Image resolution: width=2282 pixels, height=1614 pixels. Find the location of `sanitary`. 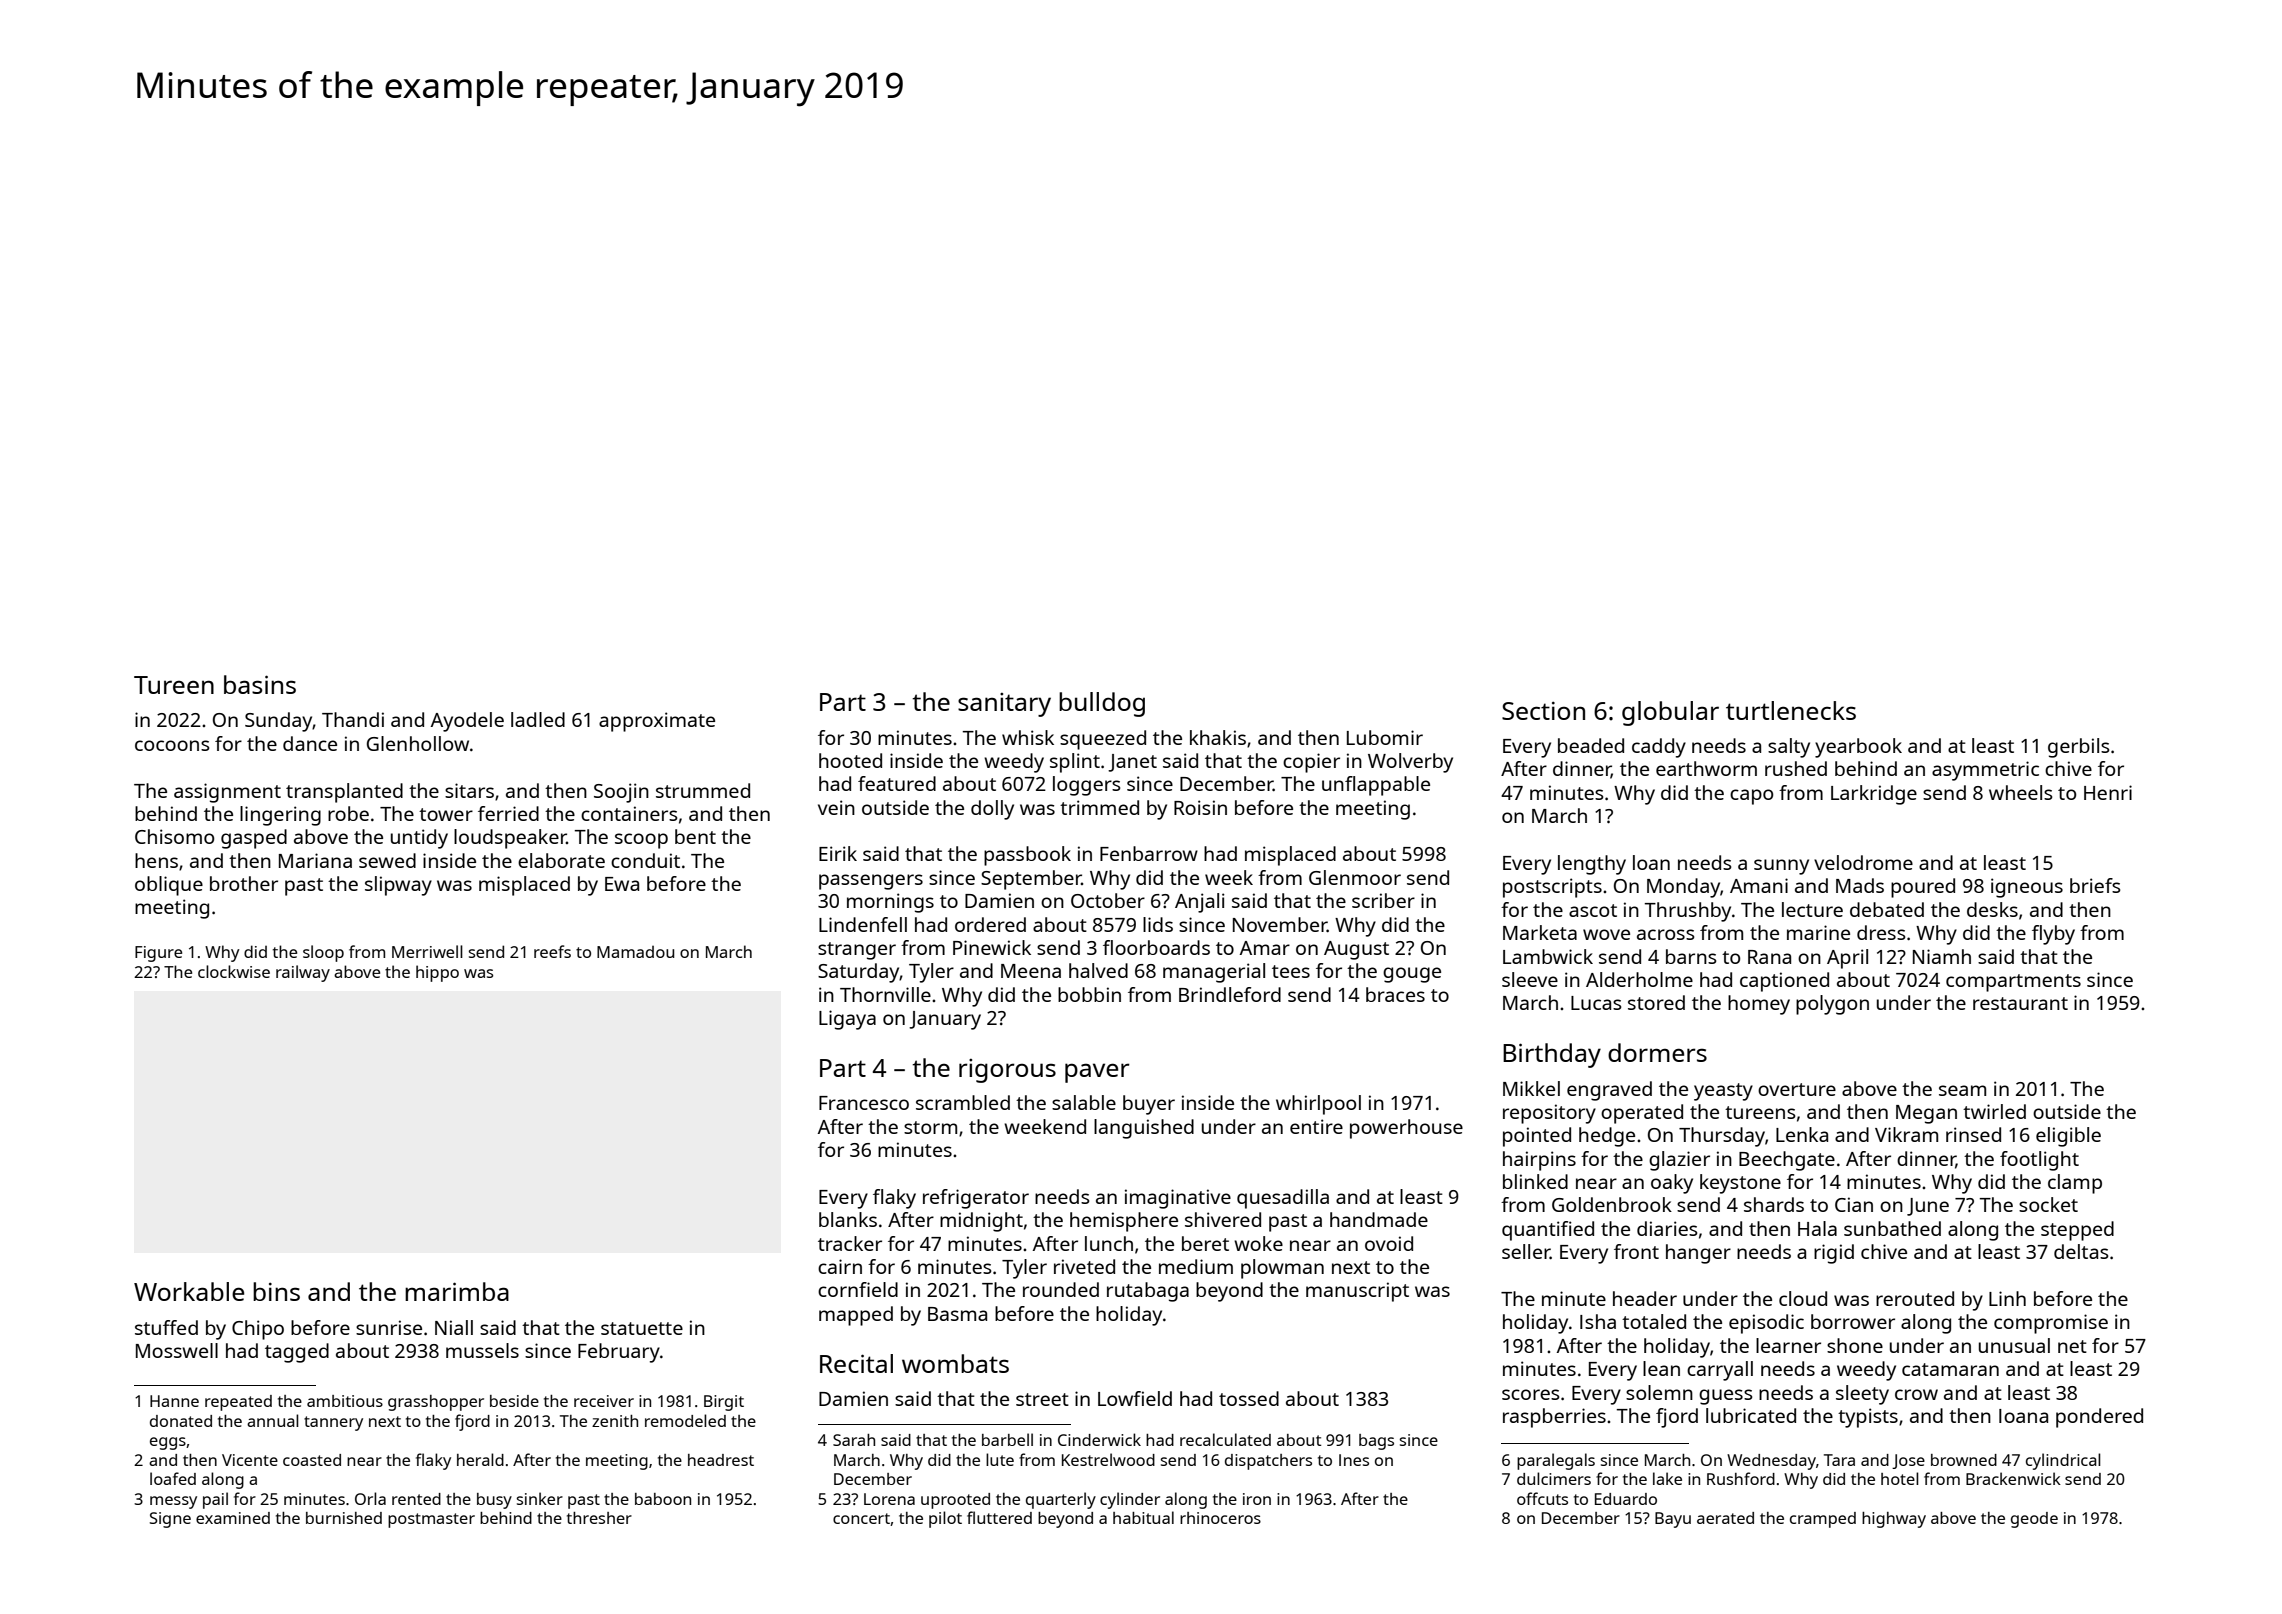

sanitary is located at coordinates (1004, 705).
